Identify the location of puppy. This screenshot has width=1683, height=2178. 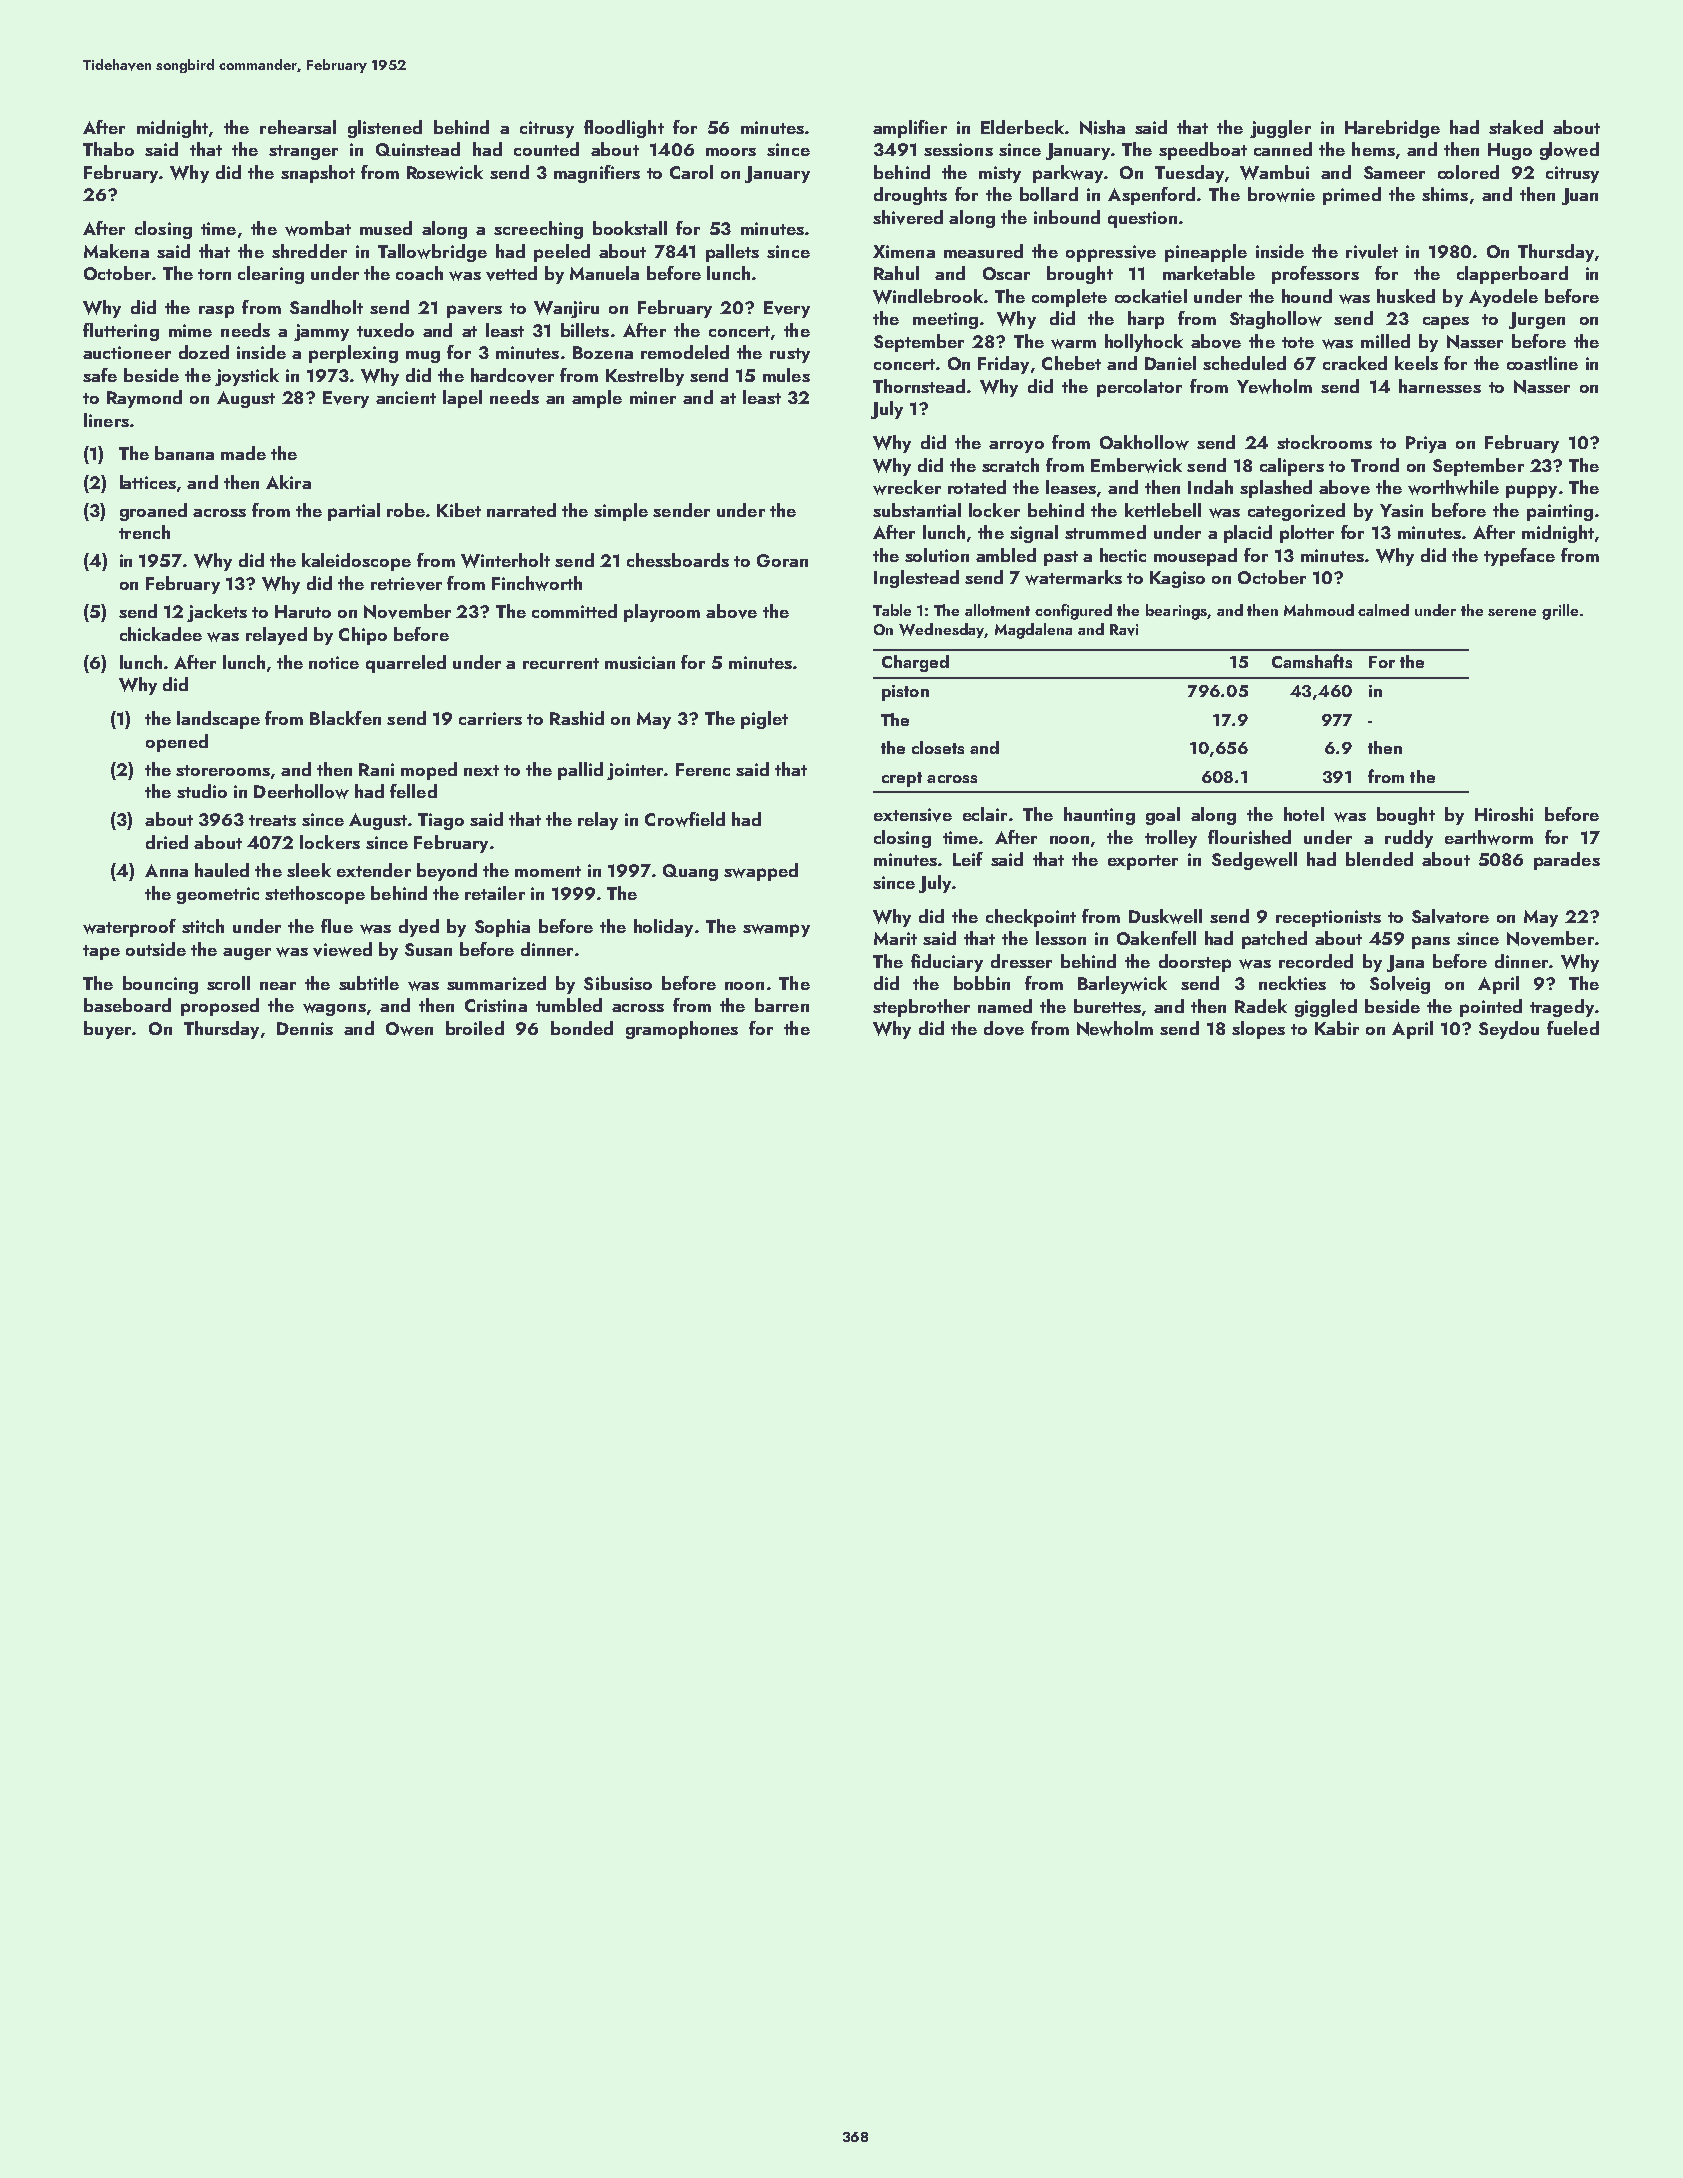
(1531, 491).
